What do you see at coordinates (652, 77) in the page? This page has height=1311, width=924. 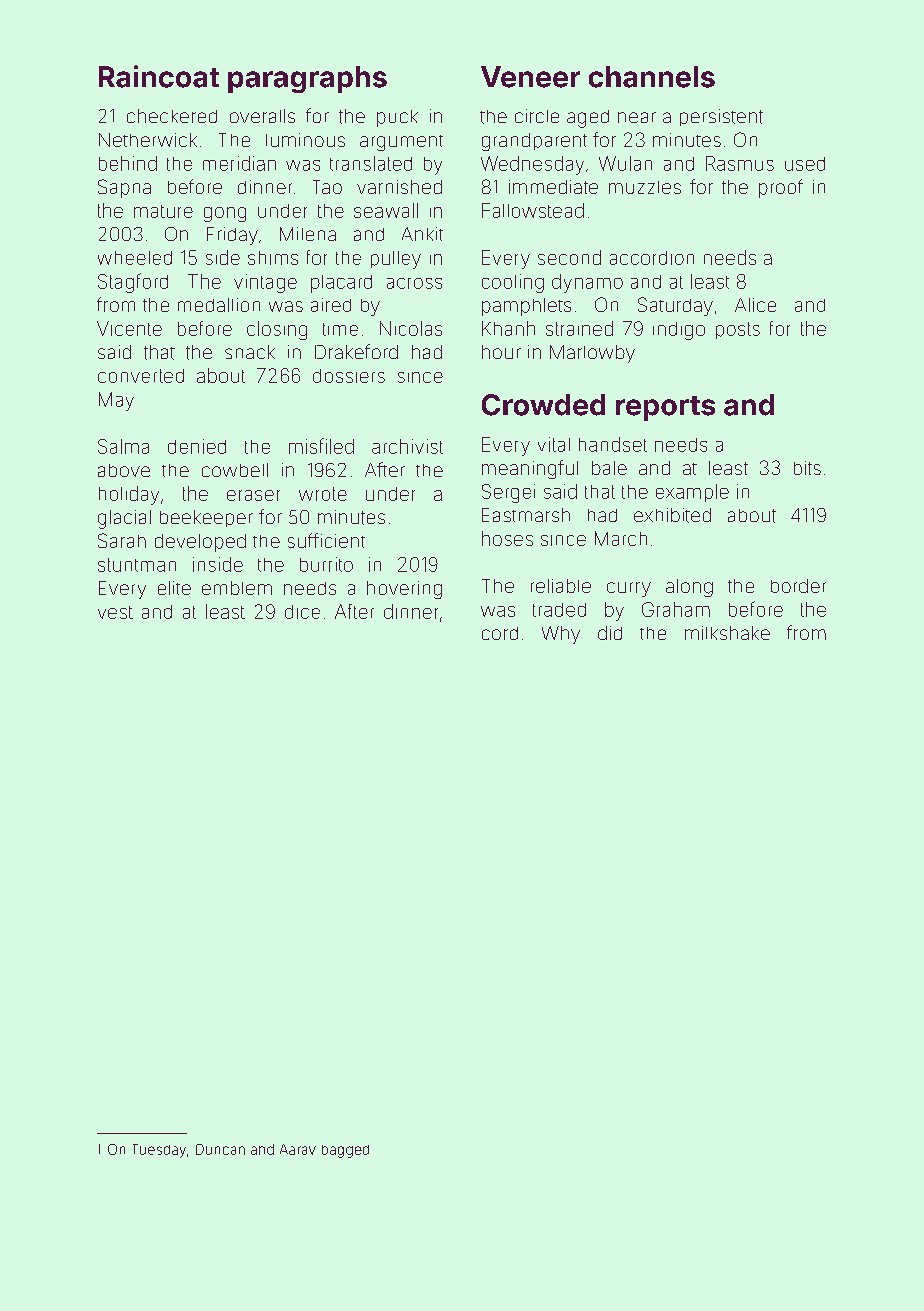 I see `channels` at bounding box center [652, 77].
